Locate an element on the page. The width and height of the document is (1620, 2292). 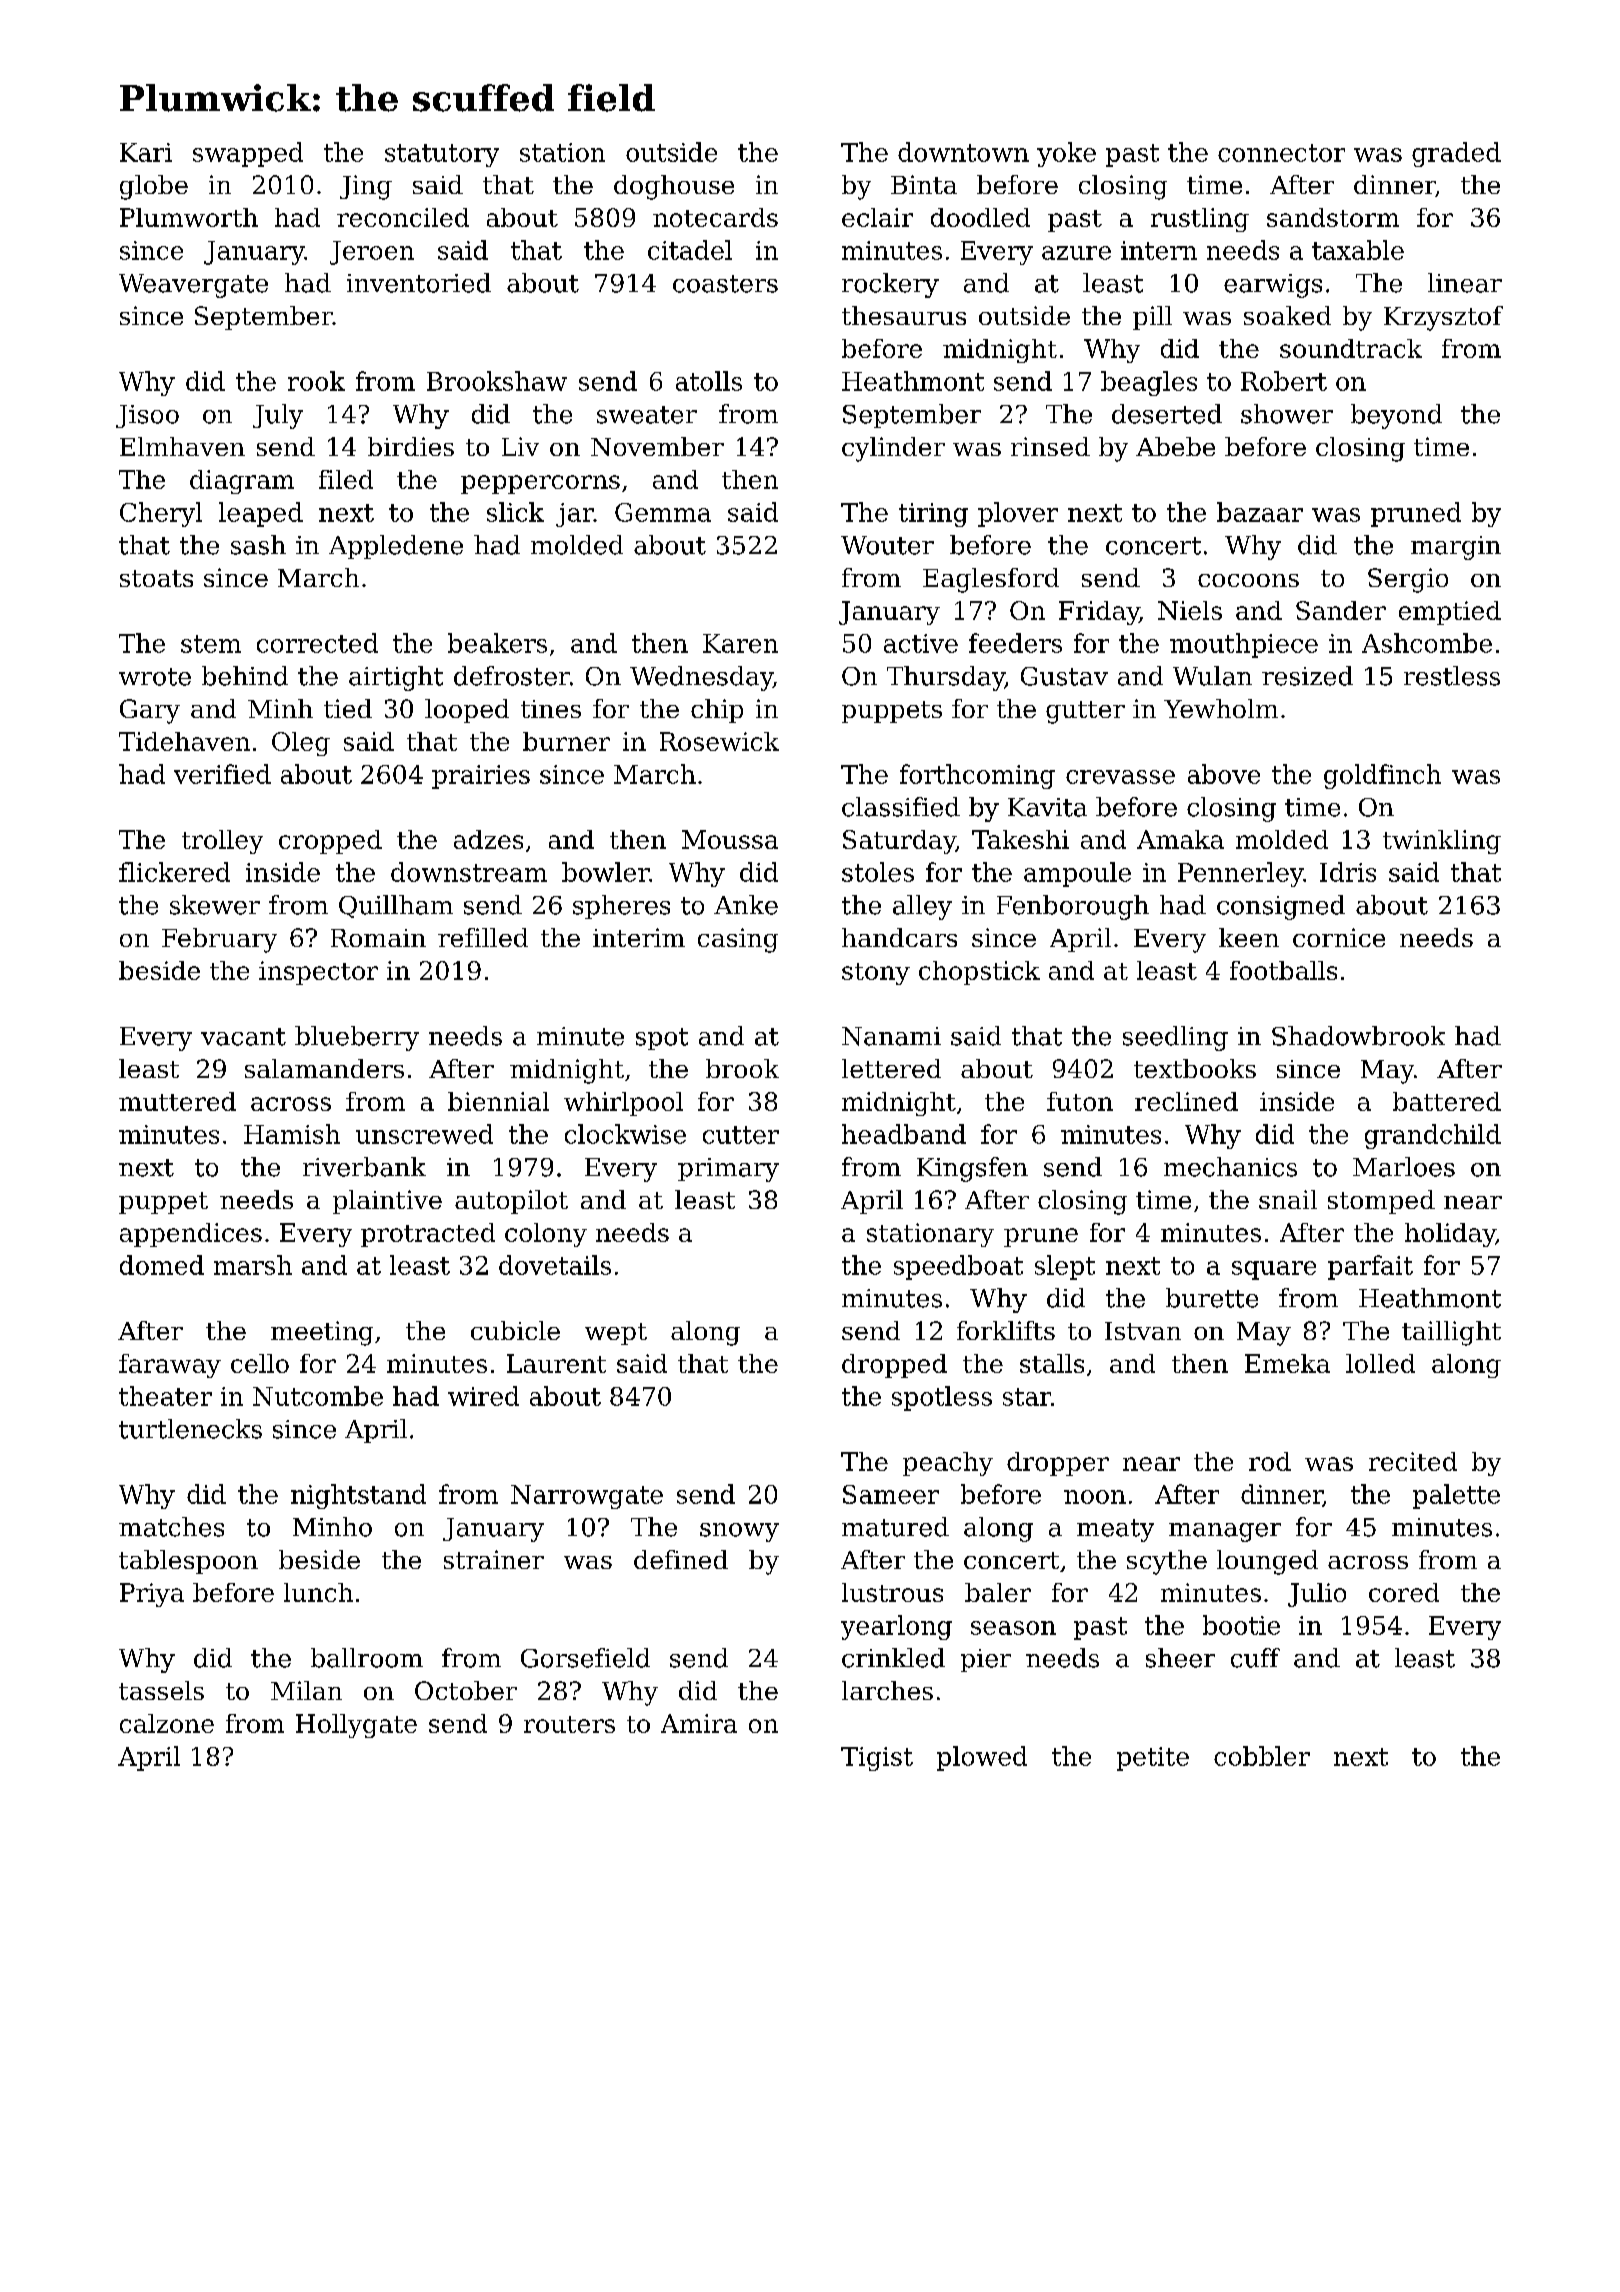
square is located at coordinates (1274, 1270).
